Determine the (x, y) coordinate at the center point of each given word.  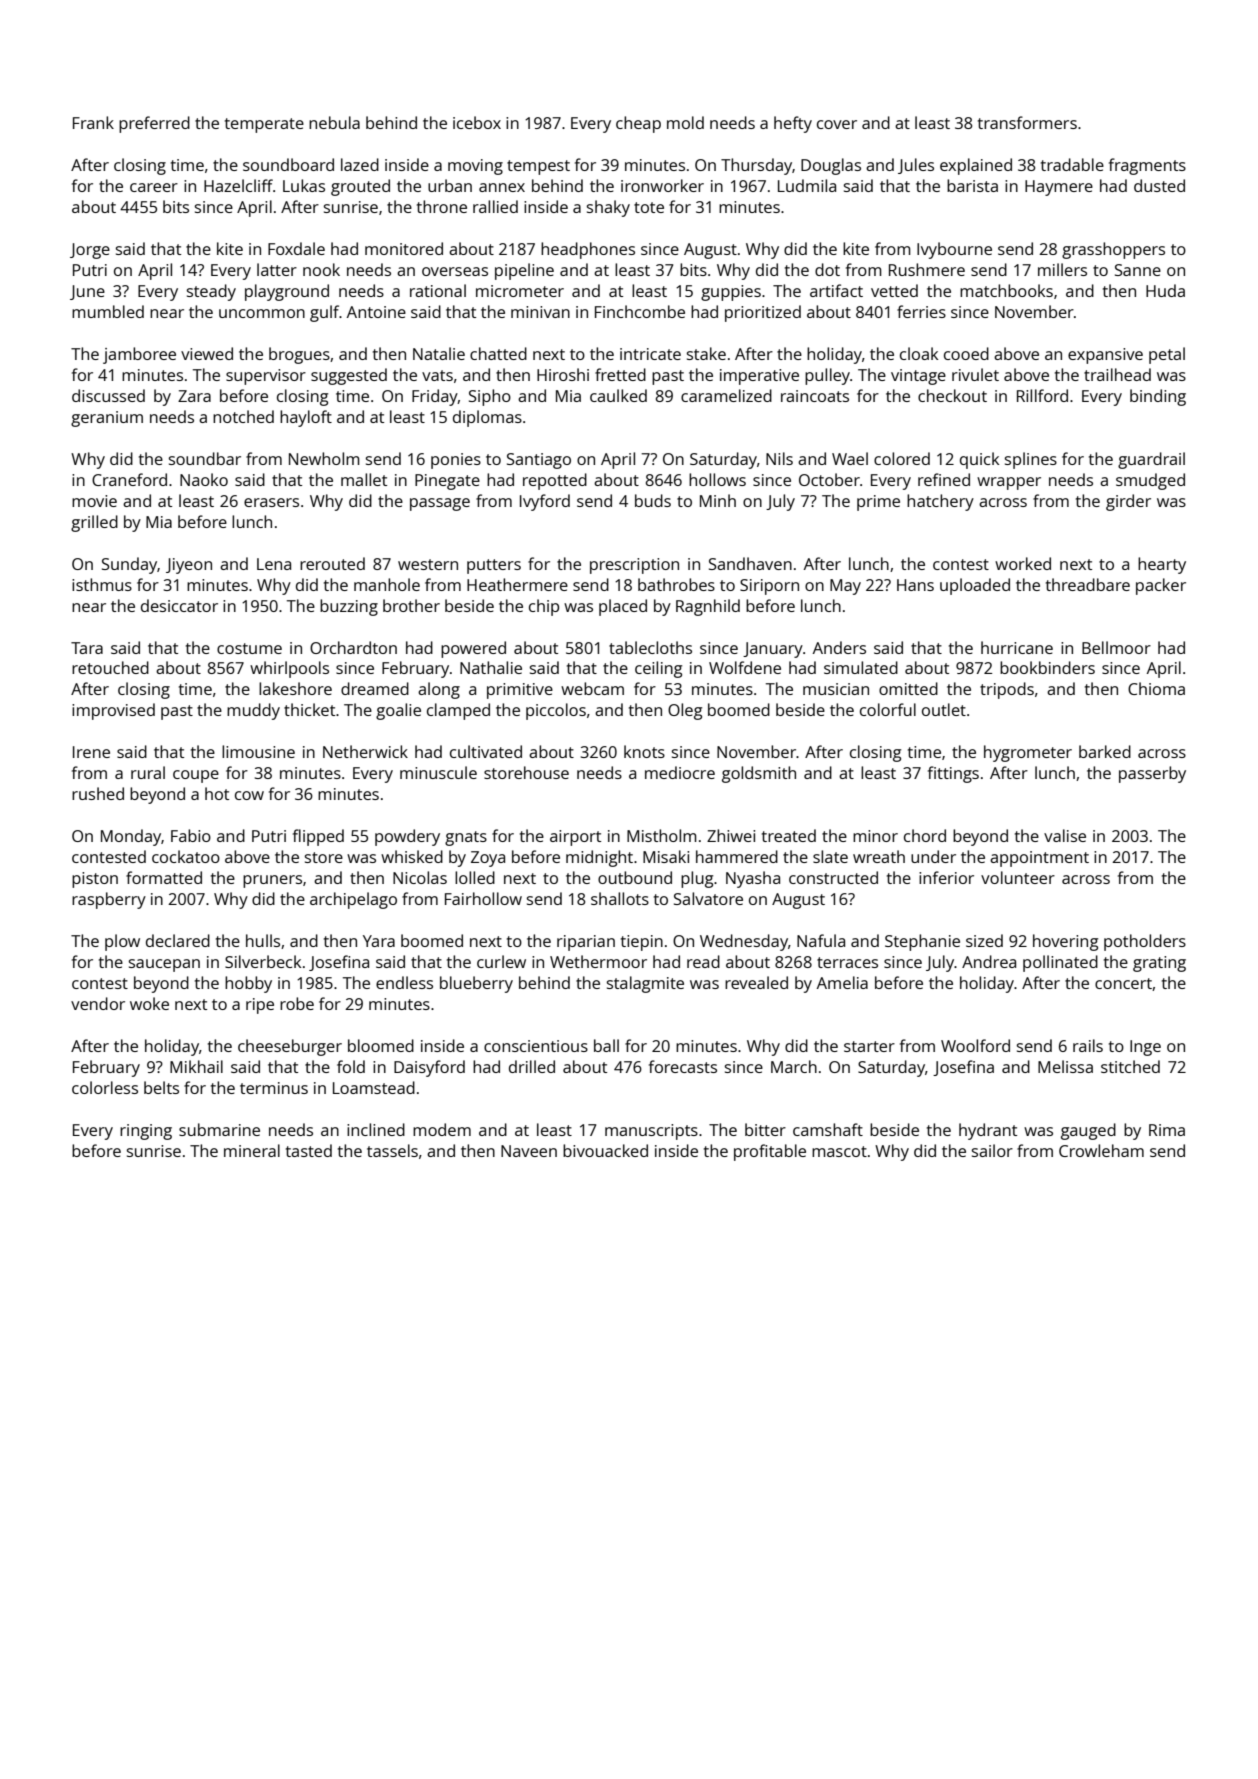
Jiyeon (189, 566)
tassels (392, 1150)
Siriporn (769, 587)
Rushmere (927, 269)
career (154, 187)
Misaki (666, 856)
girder (1128, 502)
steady (211, 292)
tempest (538, 167)
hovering (1065, 942)
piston (95, 880)
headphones (588, 250)
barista (972, 185)
